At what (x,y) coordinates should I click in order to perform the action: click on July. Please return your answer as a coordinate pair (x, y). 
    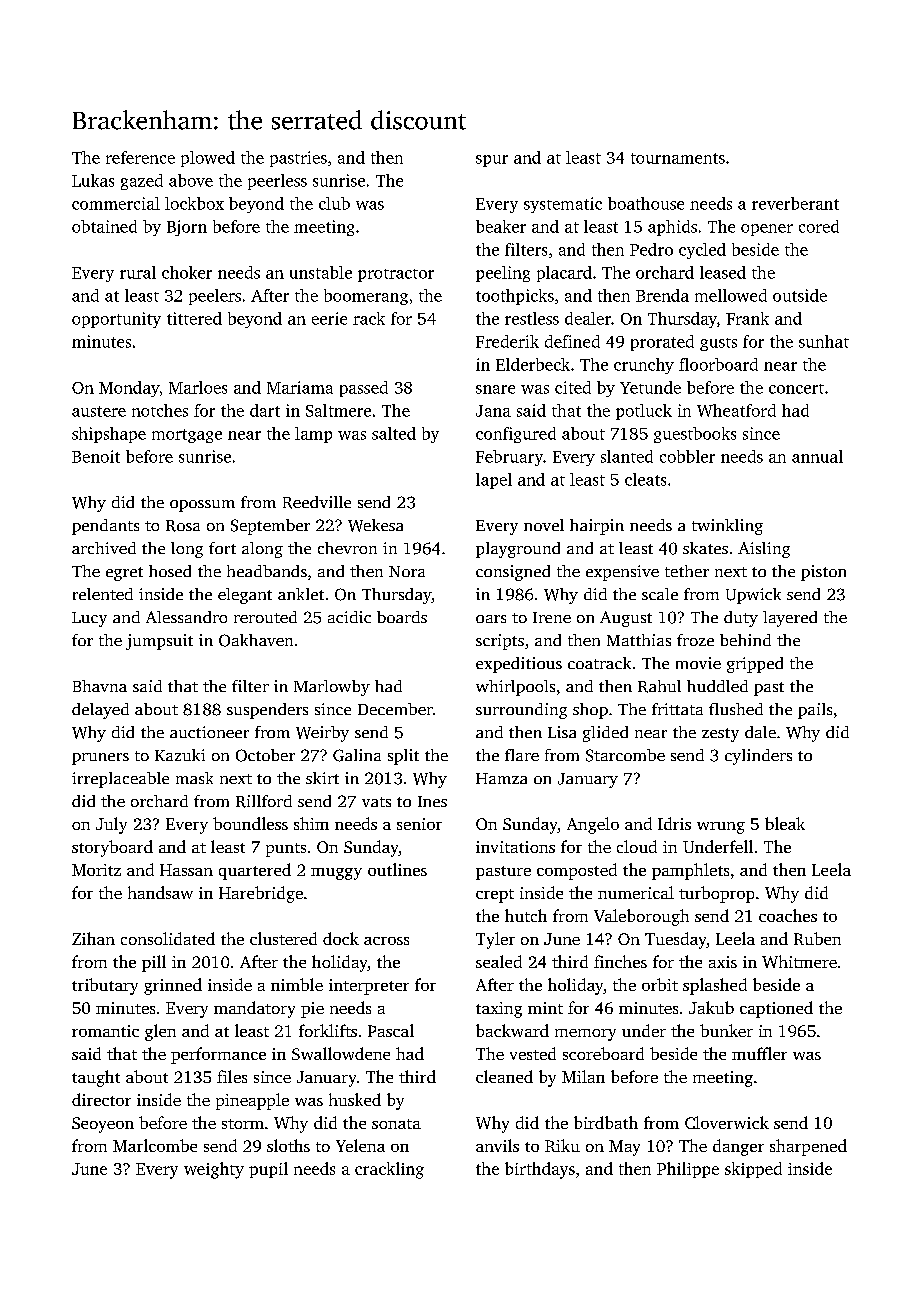
    Looking at the image, I should click on (111, 825).
